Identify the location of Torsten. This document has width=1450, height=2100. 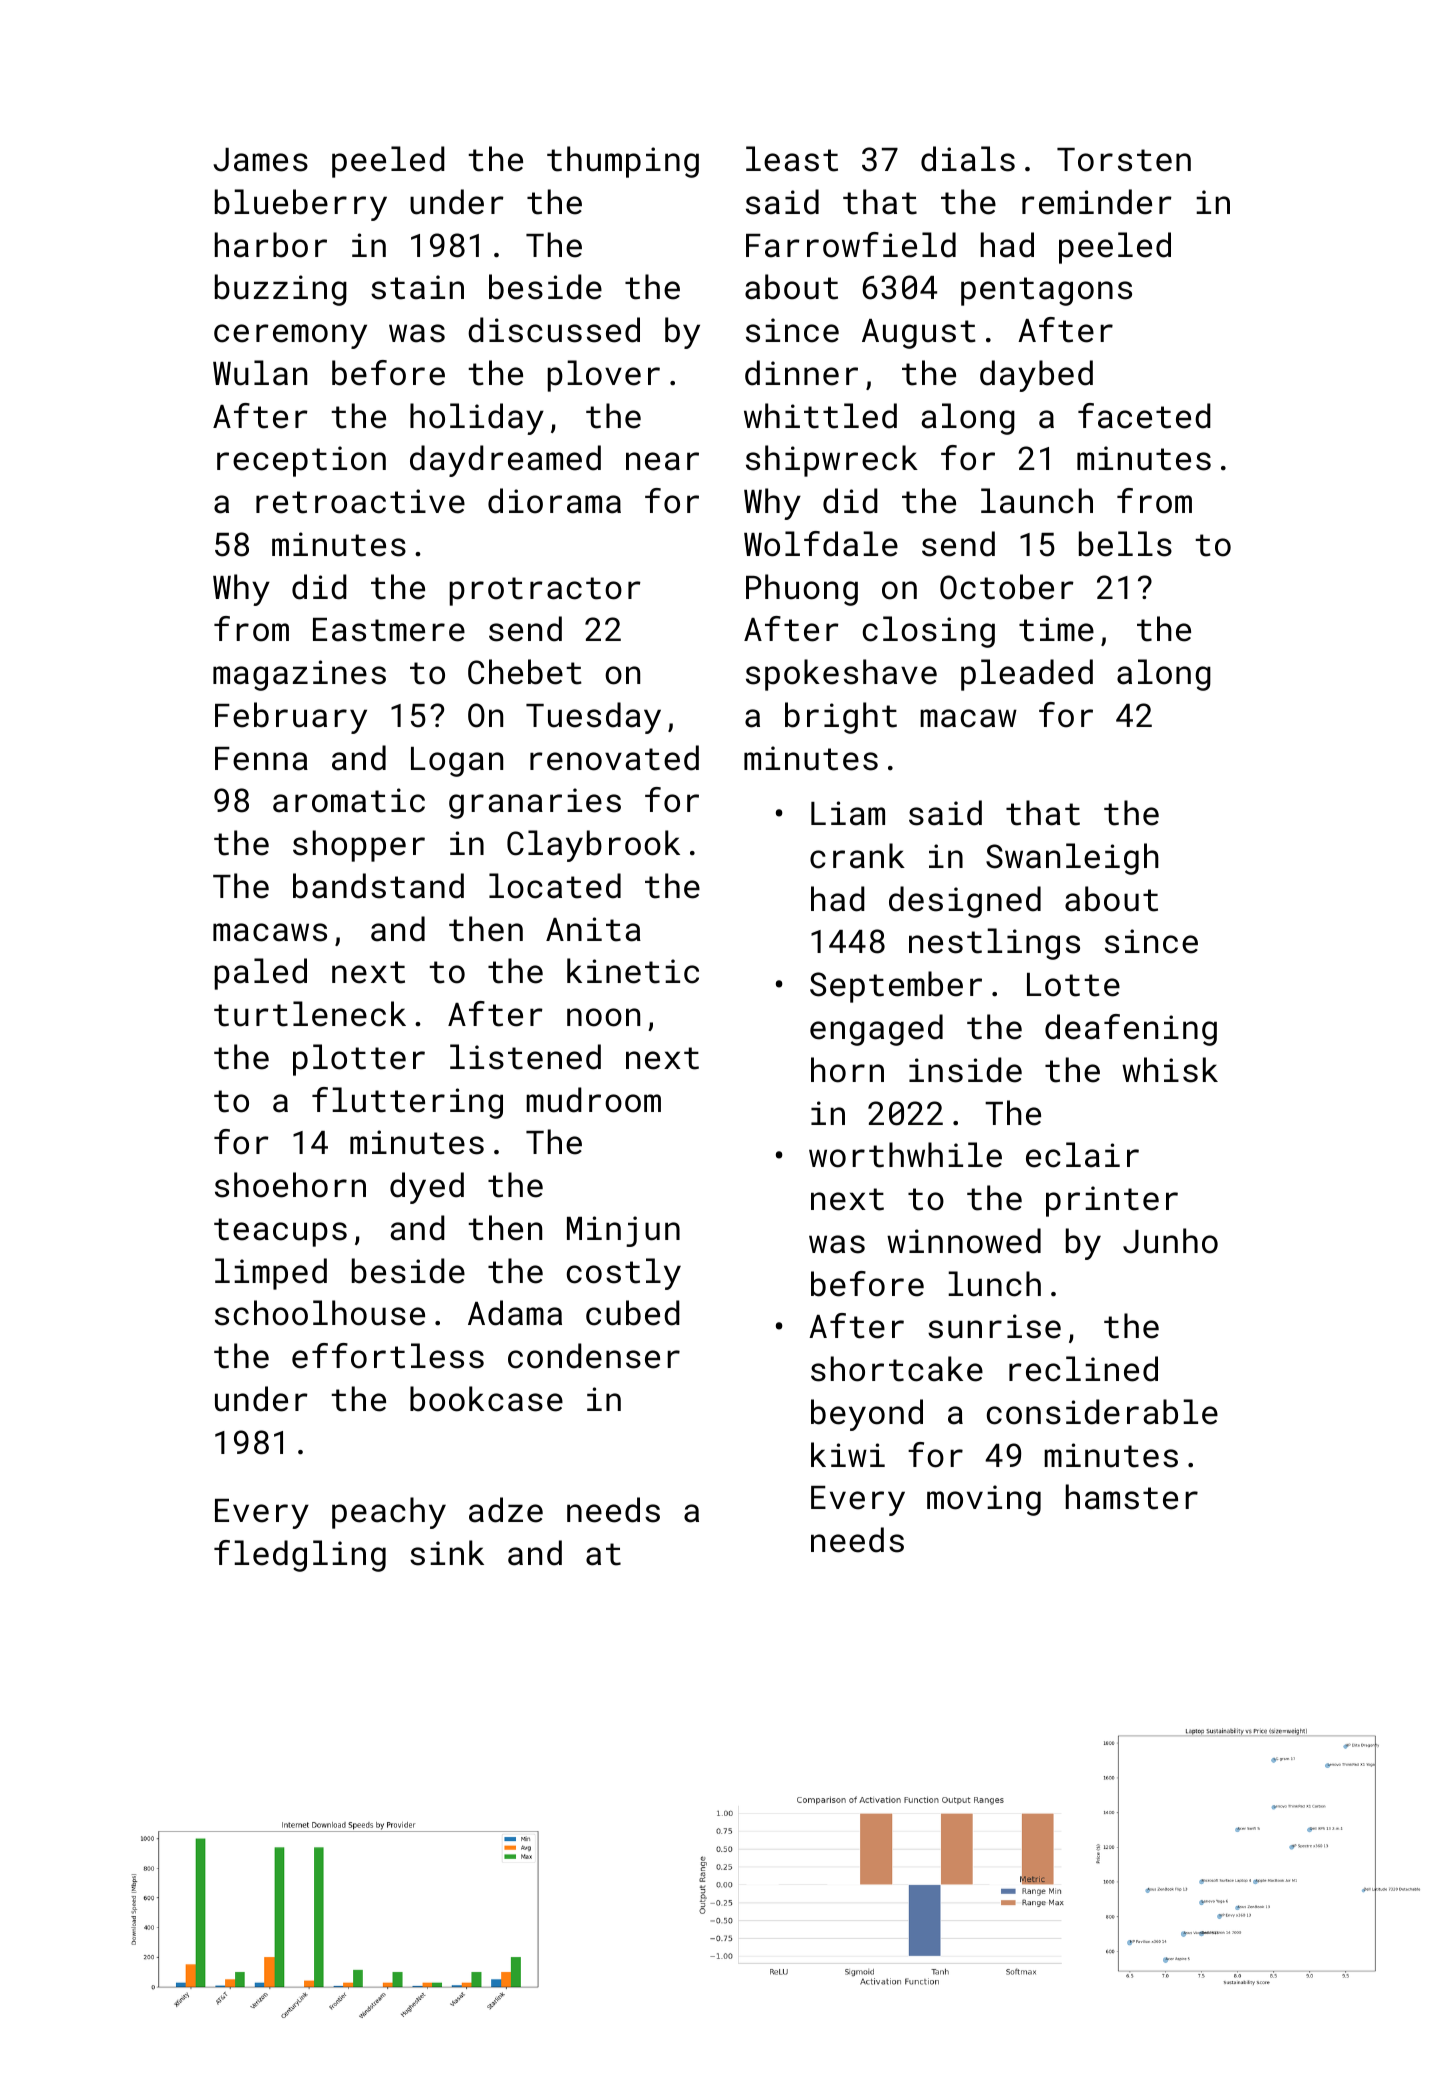
(1124, 160).
